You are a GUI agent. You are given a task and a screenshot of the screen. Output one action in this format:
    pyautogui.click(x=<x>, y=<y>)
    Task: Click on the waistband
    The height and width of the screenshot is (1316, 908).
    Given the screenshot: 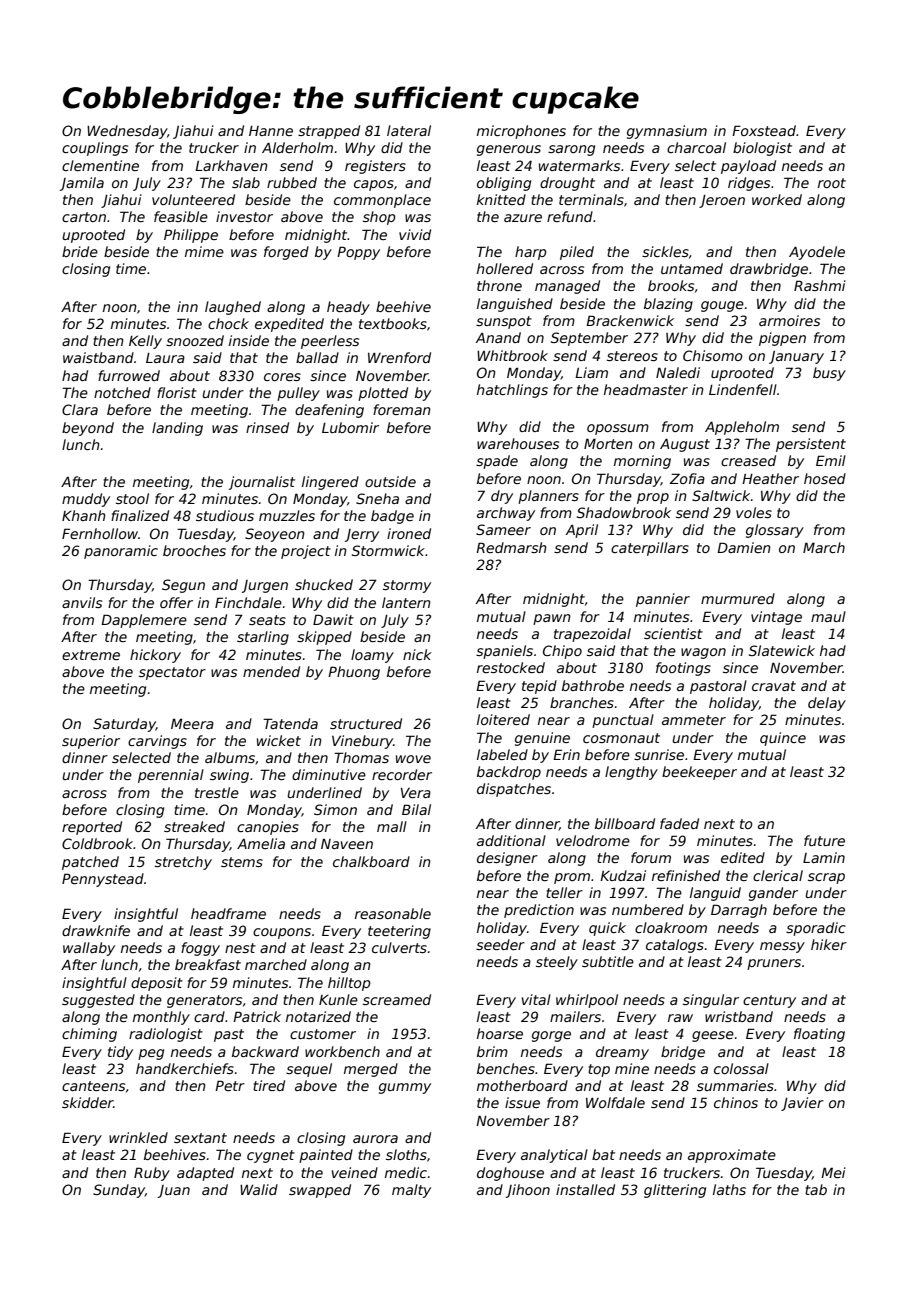 What is the action you would take?
    pyautogui.click(x=98, y=357)
